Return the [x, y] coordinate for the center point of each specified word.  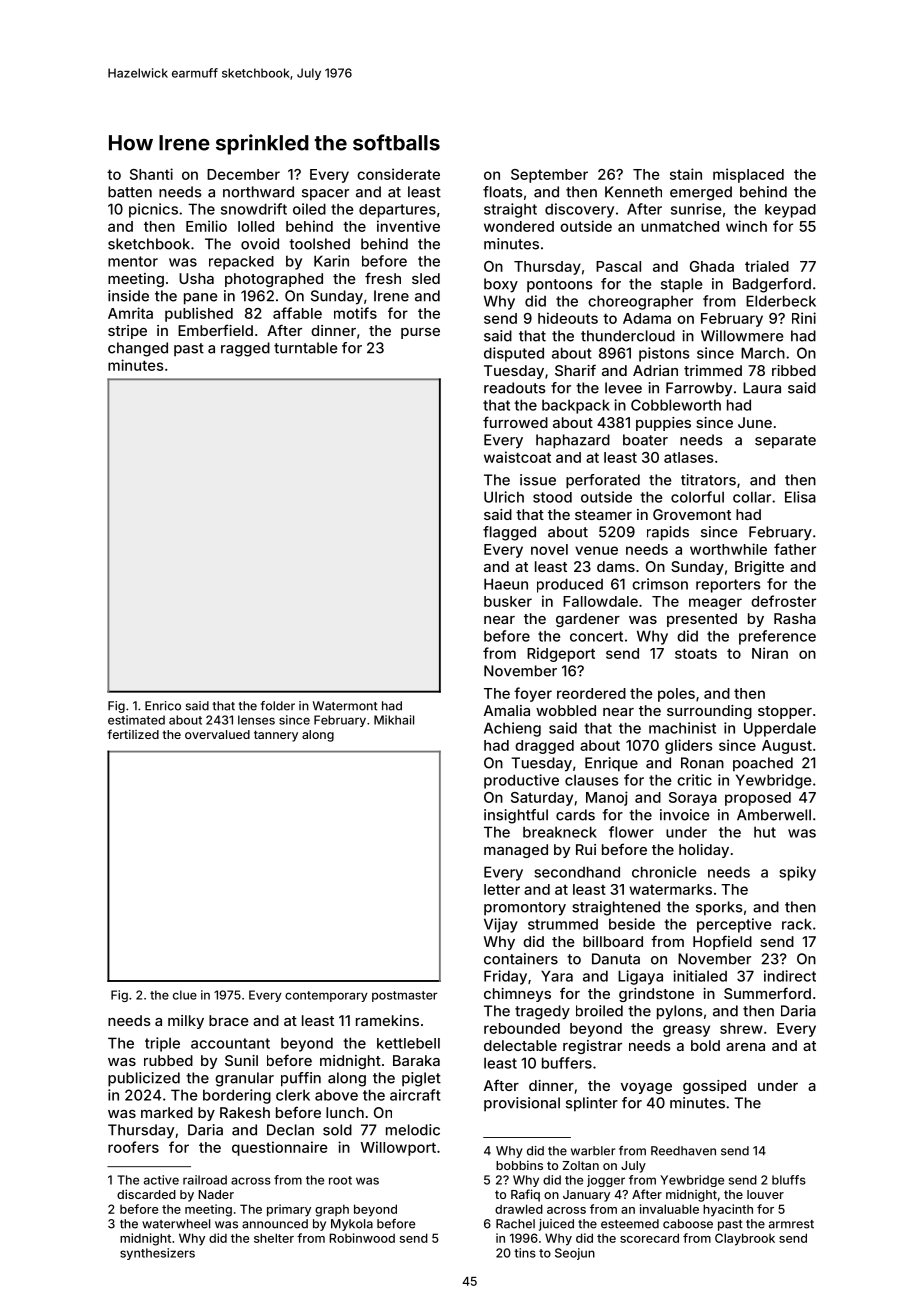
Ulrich [504, 497]
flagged [509, 533]
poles [676, 695]
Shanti [151, 174]
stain [686, 174]
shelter [274, 1238]
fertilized [133, 734]
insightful [516, 816]
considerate [398, 174]
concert [596, 636]
